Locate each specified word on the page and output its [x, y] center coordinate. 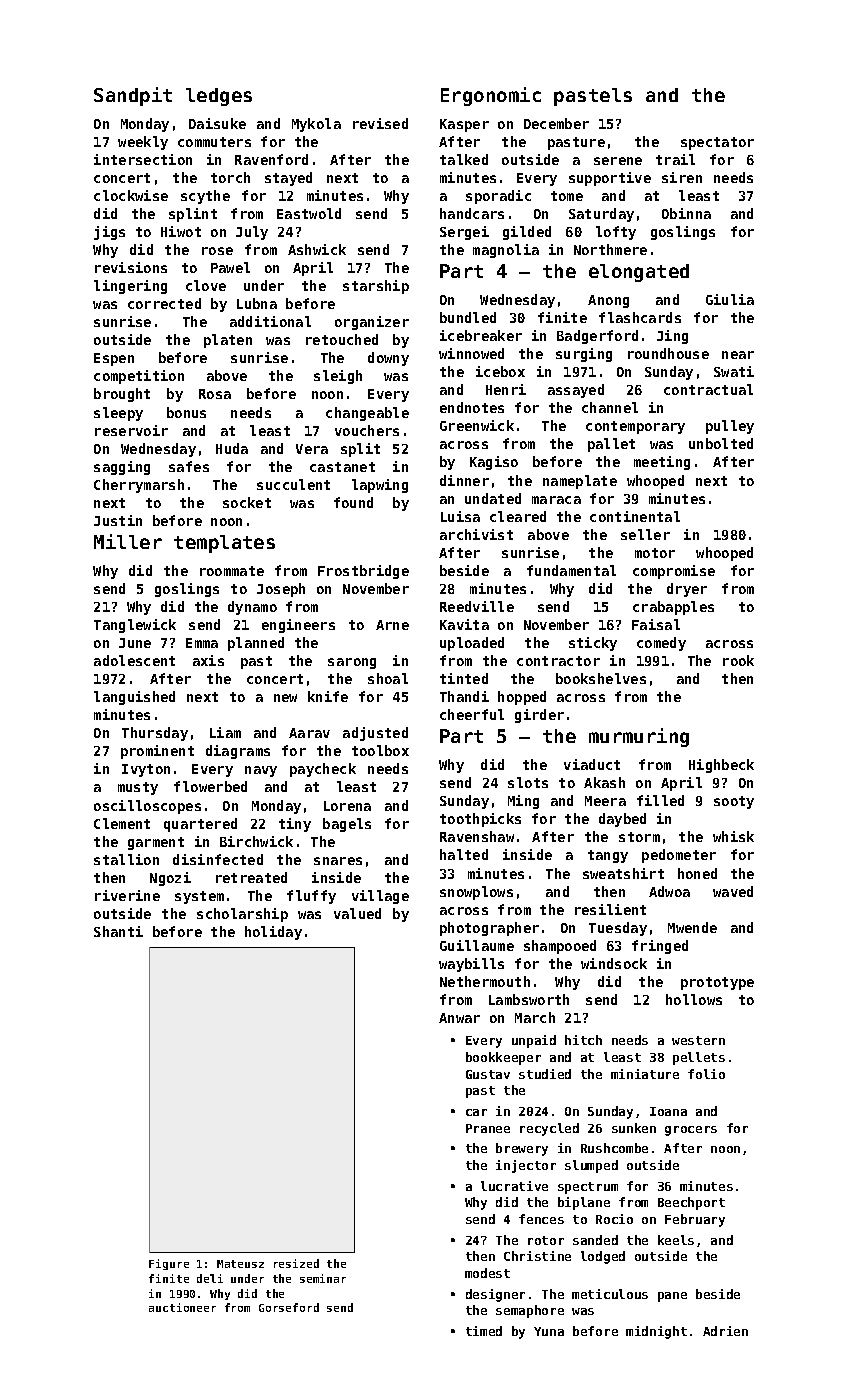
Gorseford [289, 1307]
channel [610, 407]
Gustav [488, 1074]
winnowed [471, 353]
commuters [214, 142]
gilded [527, 233]
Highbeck [721, 766]
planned [256, 644]
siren [682, 177]
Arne [392, 625]
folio [706, 1074]
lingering [130, 287]
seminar [323, 1278]
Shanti [118, 931]
